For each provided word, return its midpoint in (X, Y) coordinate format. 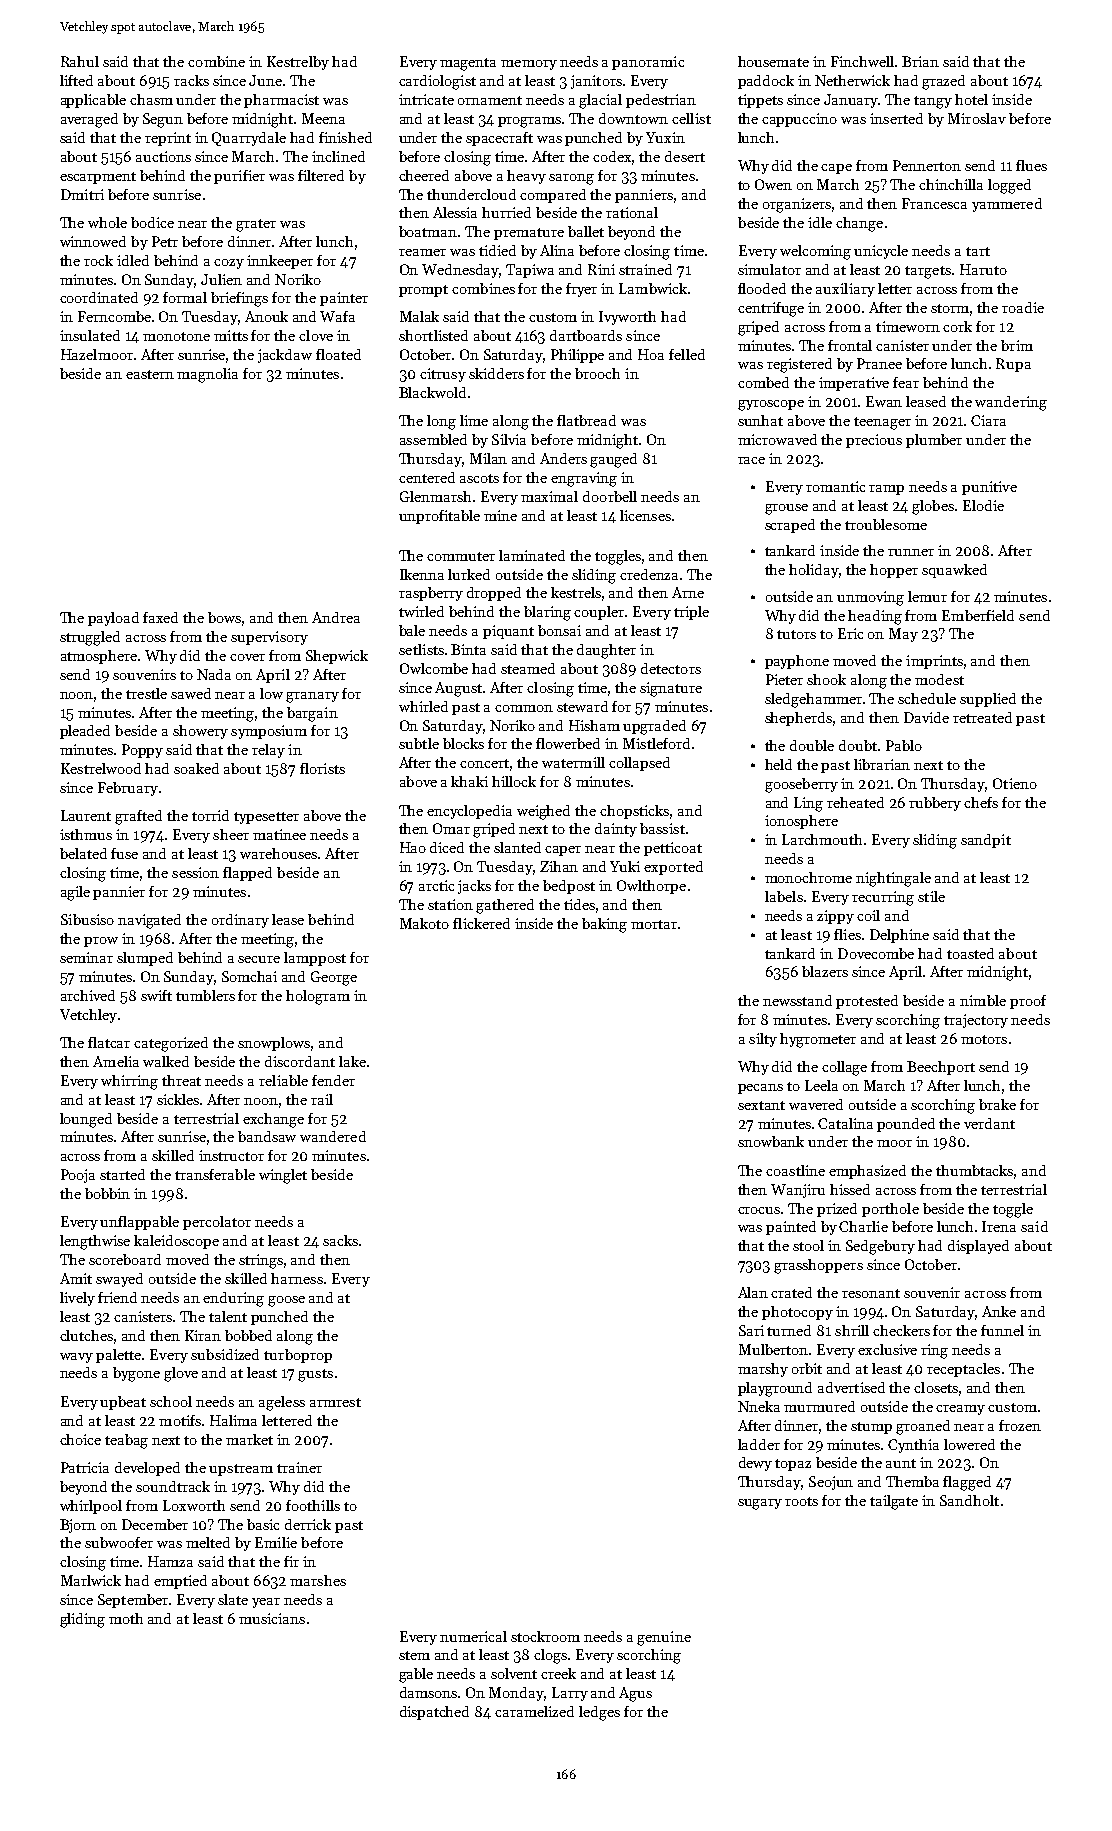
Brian (920, 61)
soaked (196, 768)
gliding (82, 1620)
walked (166, 1061)
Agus (635, 1694)
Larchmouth (822, 839)
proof (1028, 1002)
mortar (654, 924)
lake (352, 1061)
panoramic (648, 63)
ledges (599, 1713)
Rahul (80, 61)
